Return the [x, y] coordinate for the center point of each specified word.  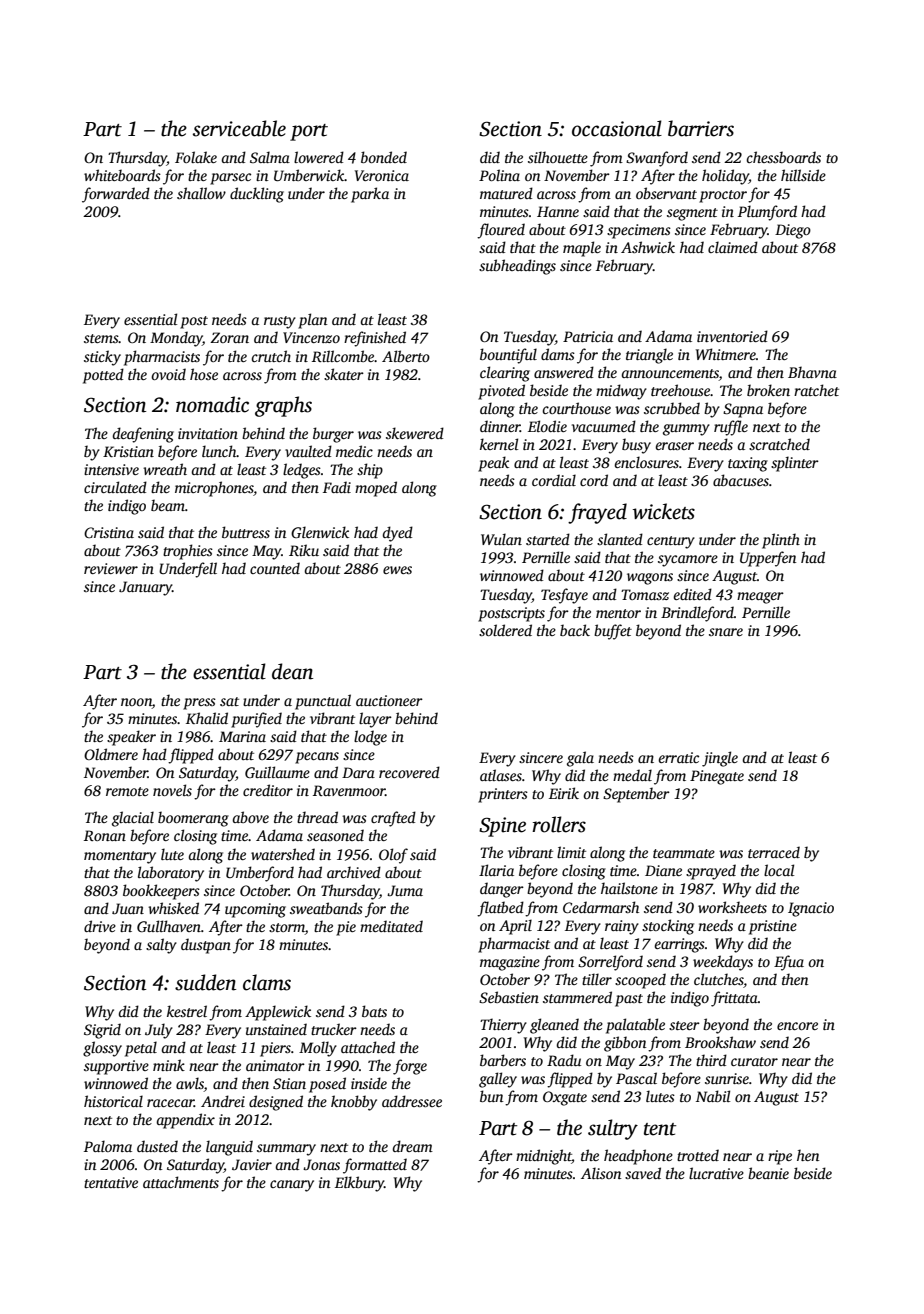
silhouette [558, 157]
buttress [246, 532]
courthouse [577, 408]
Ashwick [648, 247]
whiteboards [122, 175]
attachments [181, 1182]
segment [692, 214]
